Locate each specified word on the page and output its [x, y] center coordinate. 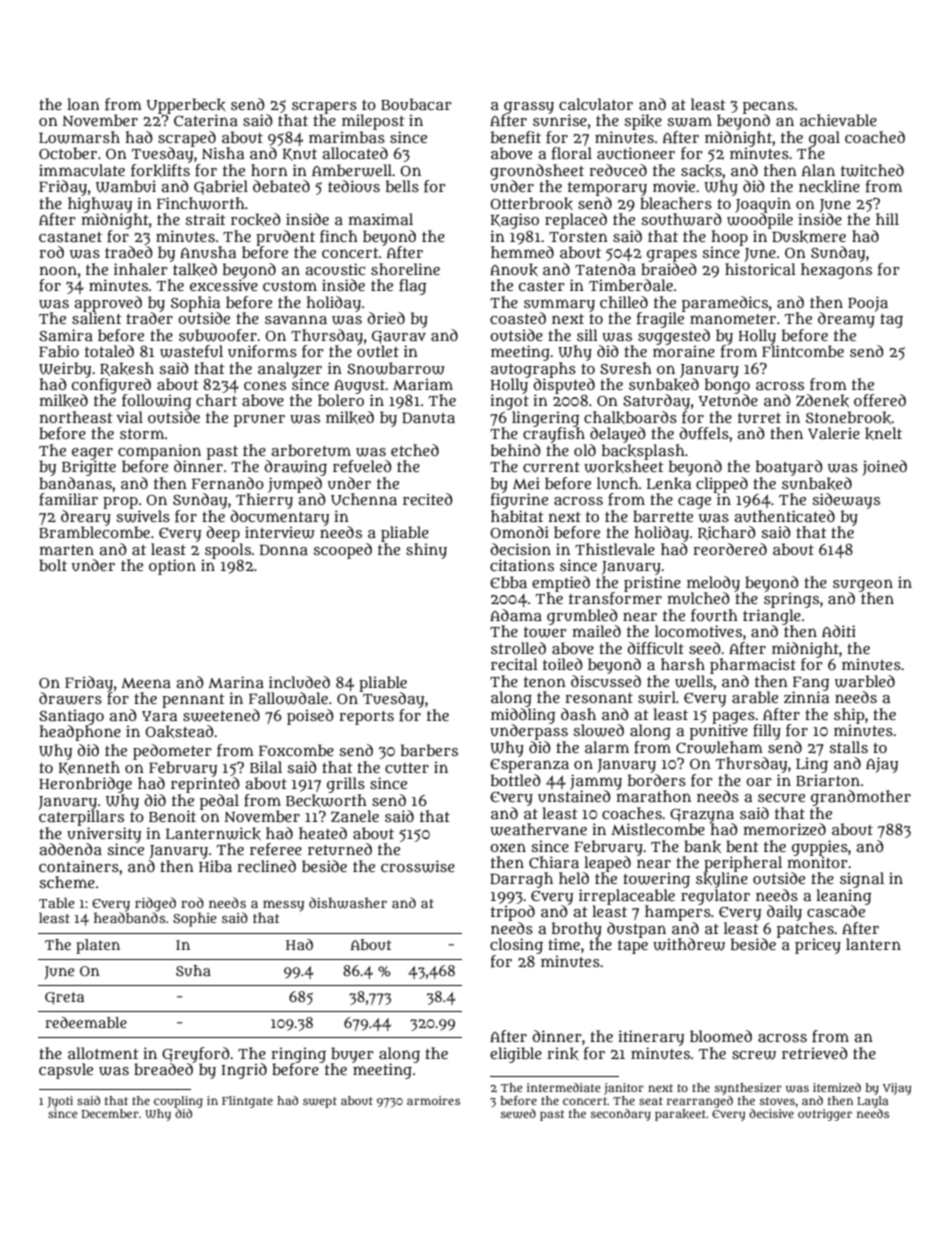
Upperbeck [186, 106]
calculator [596, 104]
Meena [146, 683]
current [551, 467]
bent [742, 846]
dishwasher [348, 903]
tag [891, 321]
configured [111, 386]
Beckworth [326, 800]
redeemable [86, 1022]
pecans [768, 107]
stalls [848, 747]
